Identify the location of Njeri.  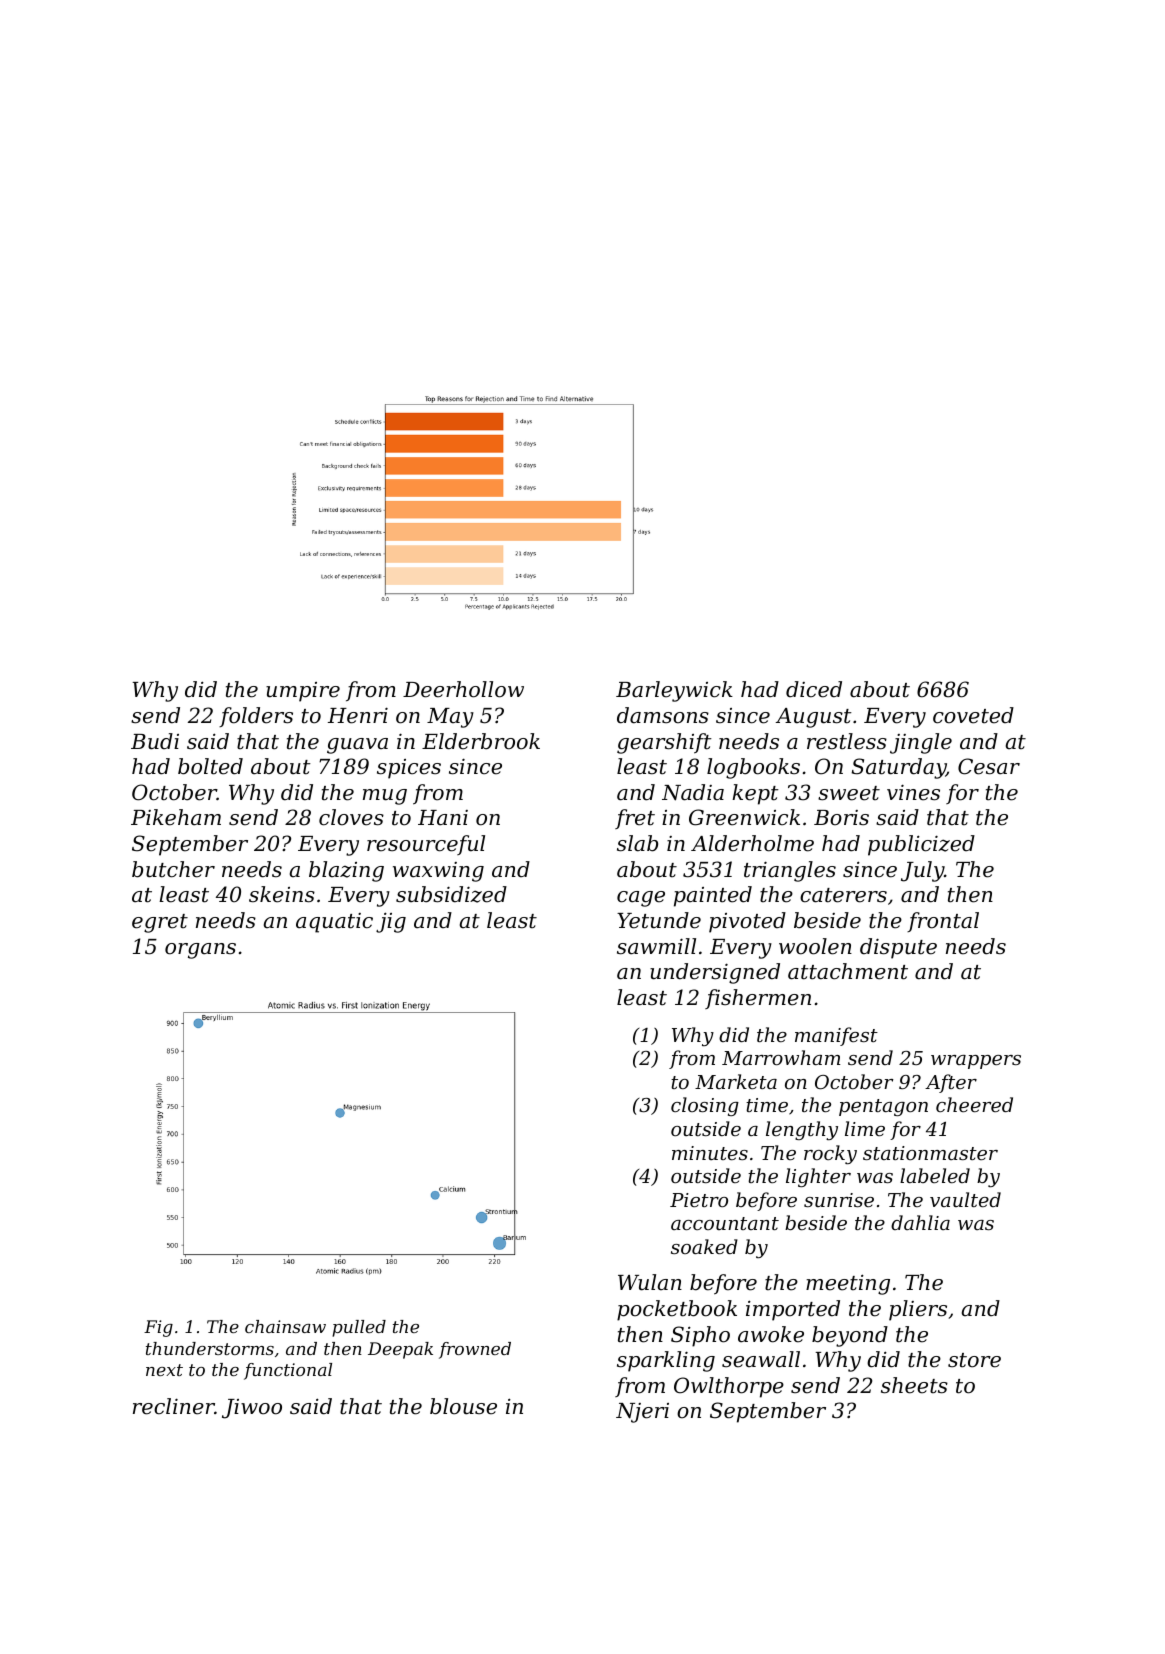
(642, 1413).
